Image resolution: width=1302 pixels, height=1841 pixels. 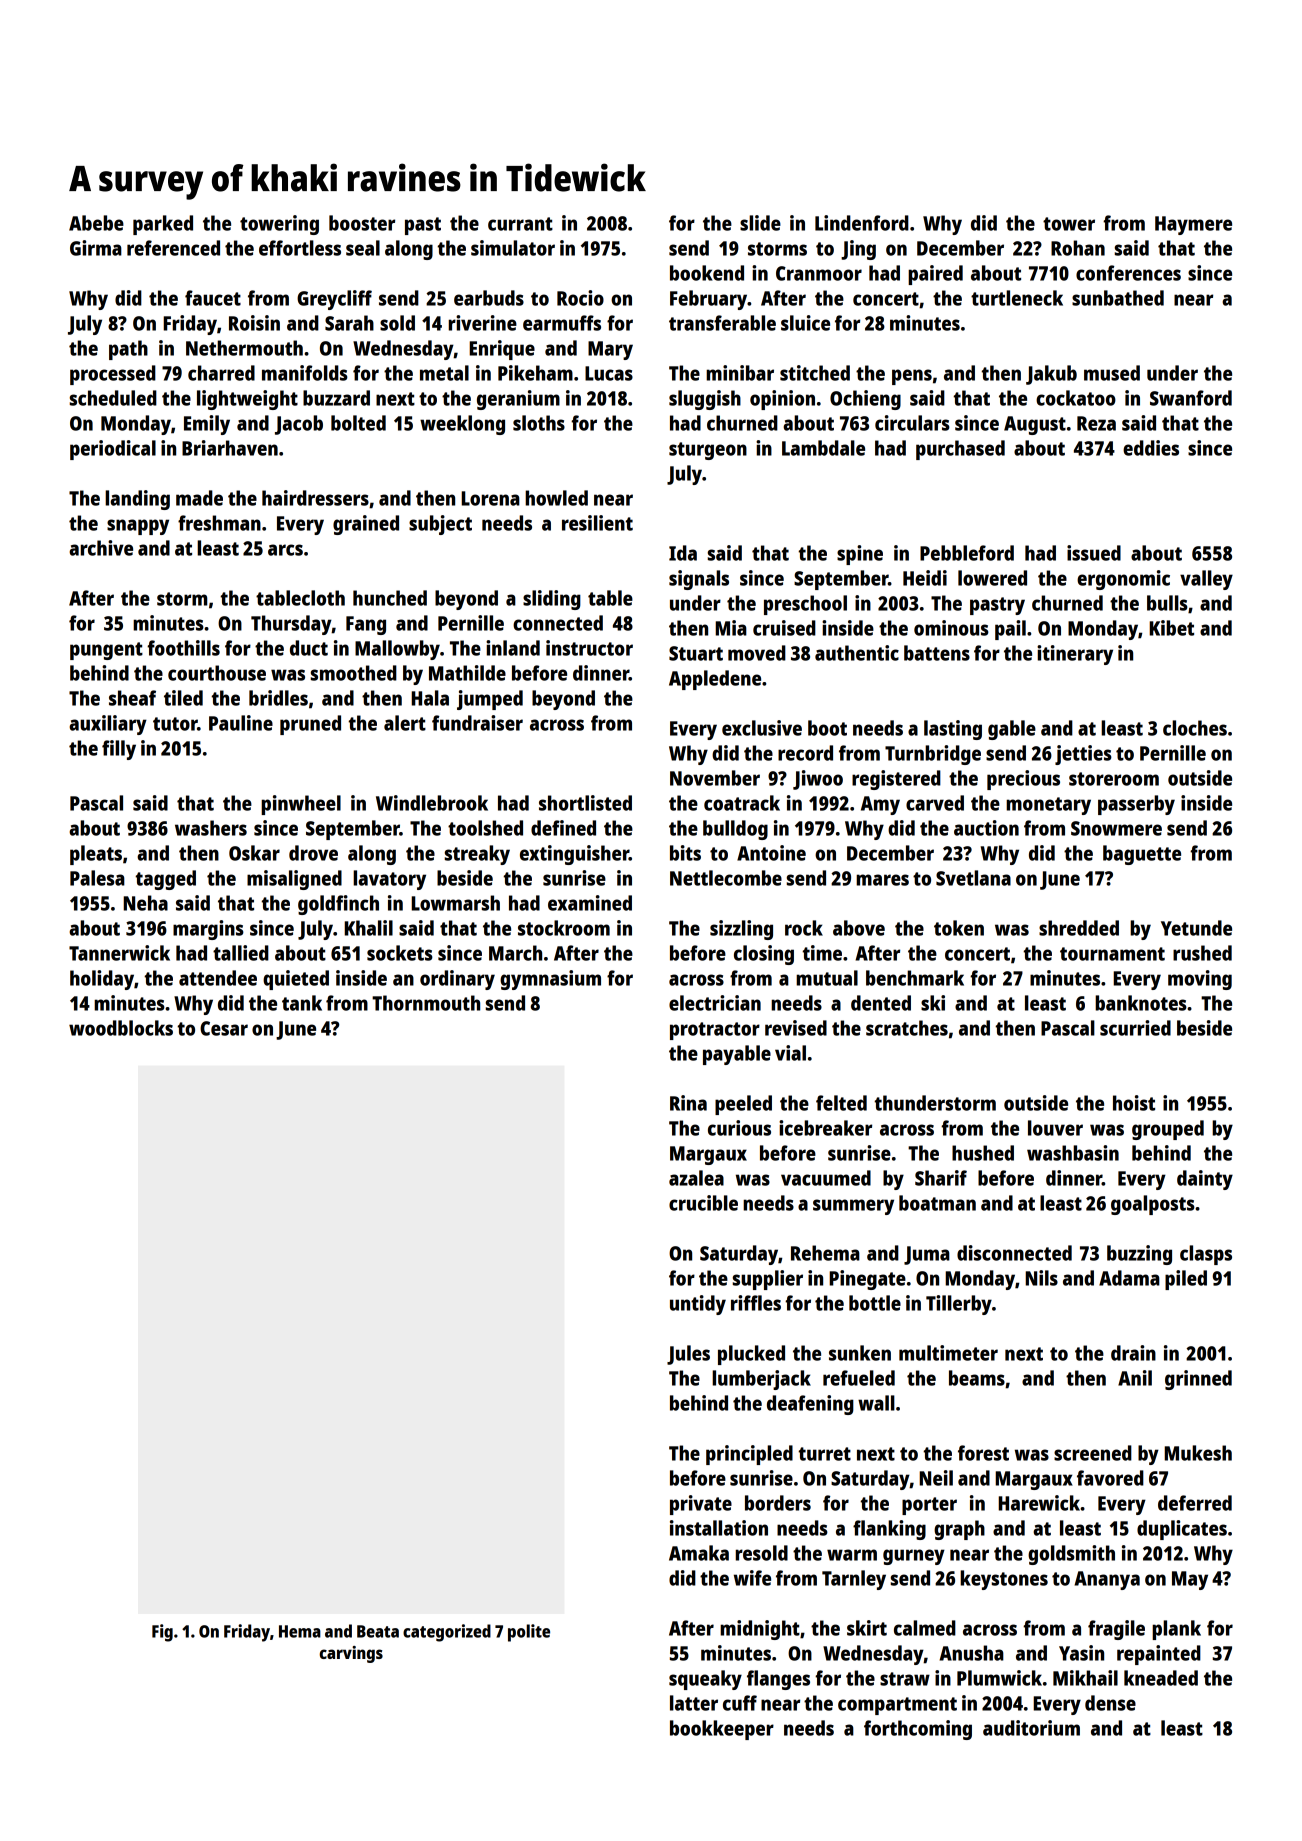 What do you see at coordinates (597, 523) in the screenshot?
I see `resilient` at bounding box center [597, 523].
